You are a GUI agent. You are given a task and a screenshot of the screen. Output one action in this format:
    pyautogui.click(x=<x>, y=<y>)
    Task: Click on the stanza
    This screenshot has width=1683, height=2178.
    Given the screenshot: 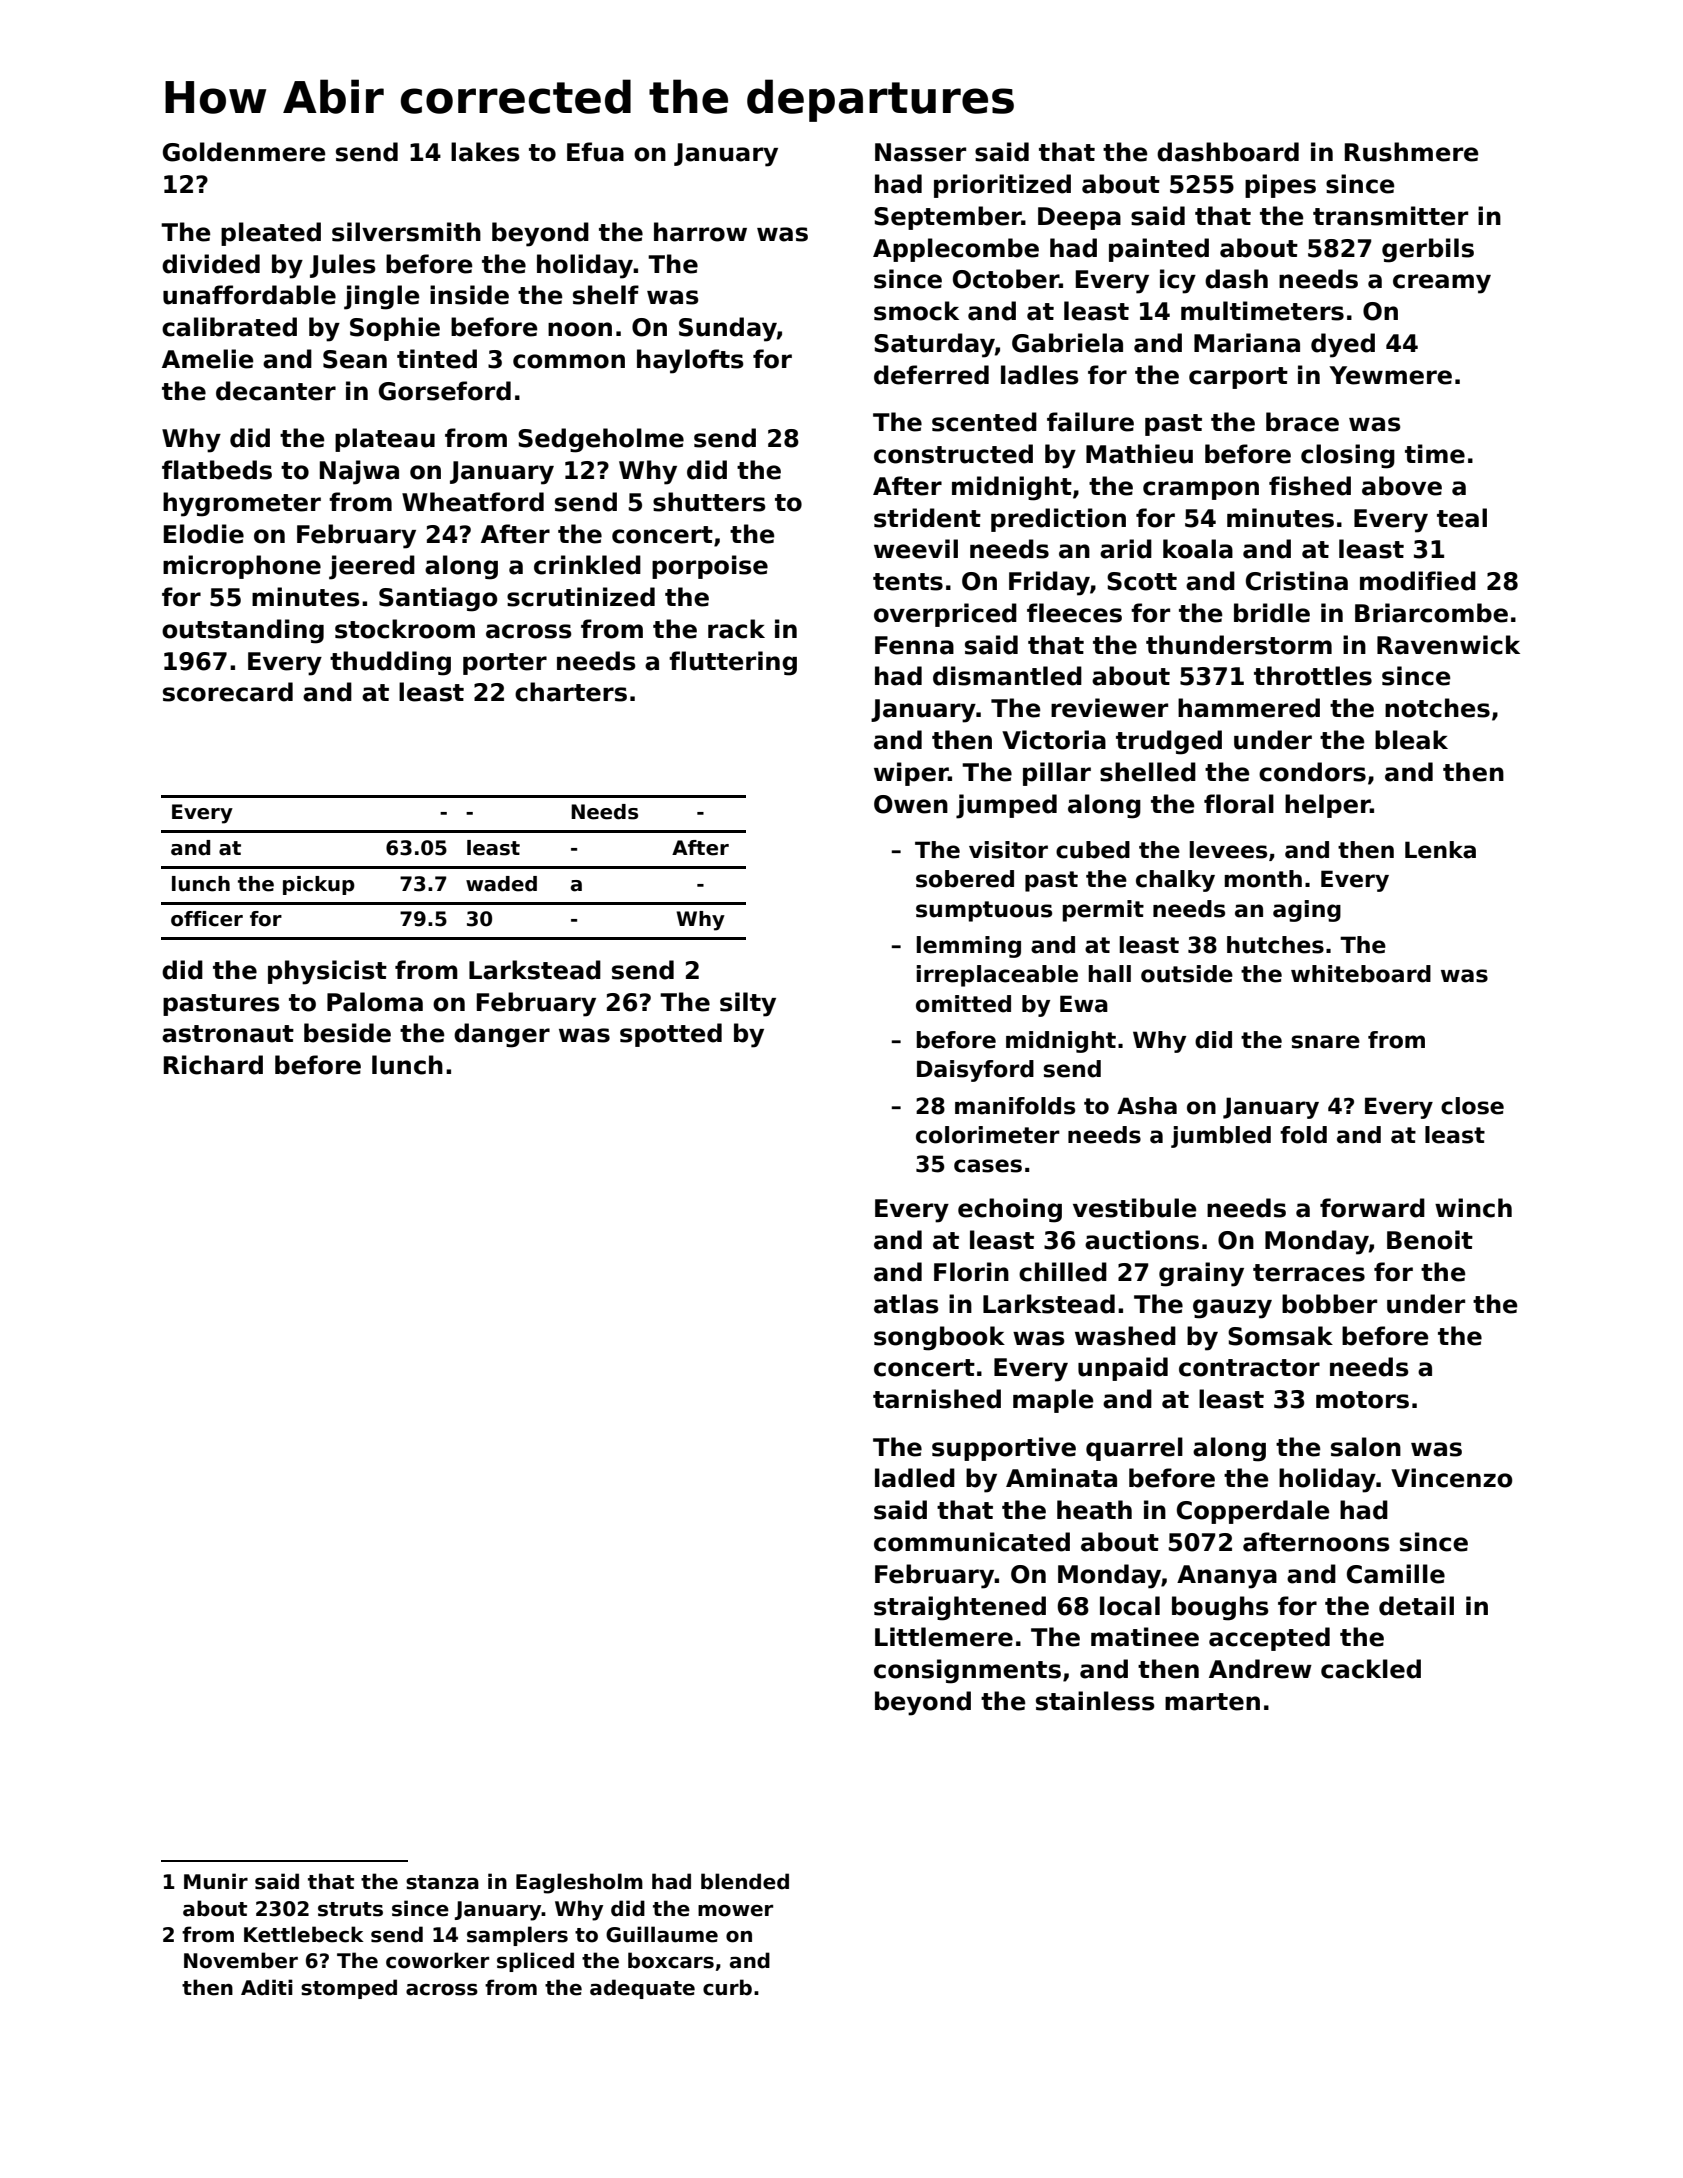 What is the action you would take?
    pyautogui.click(x=442, y=1882)
